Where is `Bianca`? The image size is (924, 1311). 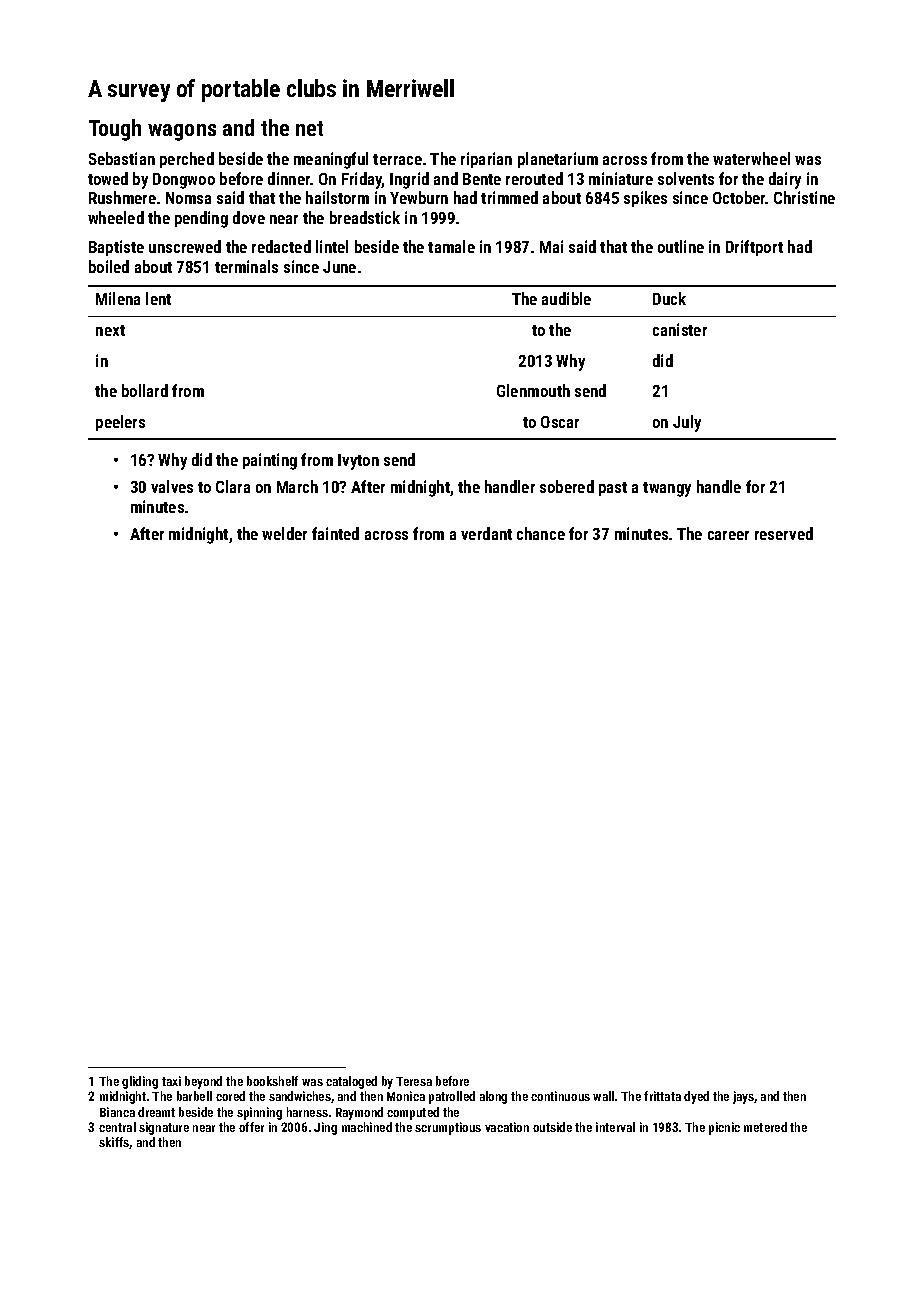 Bianca is located at coordinates (117, 1112).
